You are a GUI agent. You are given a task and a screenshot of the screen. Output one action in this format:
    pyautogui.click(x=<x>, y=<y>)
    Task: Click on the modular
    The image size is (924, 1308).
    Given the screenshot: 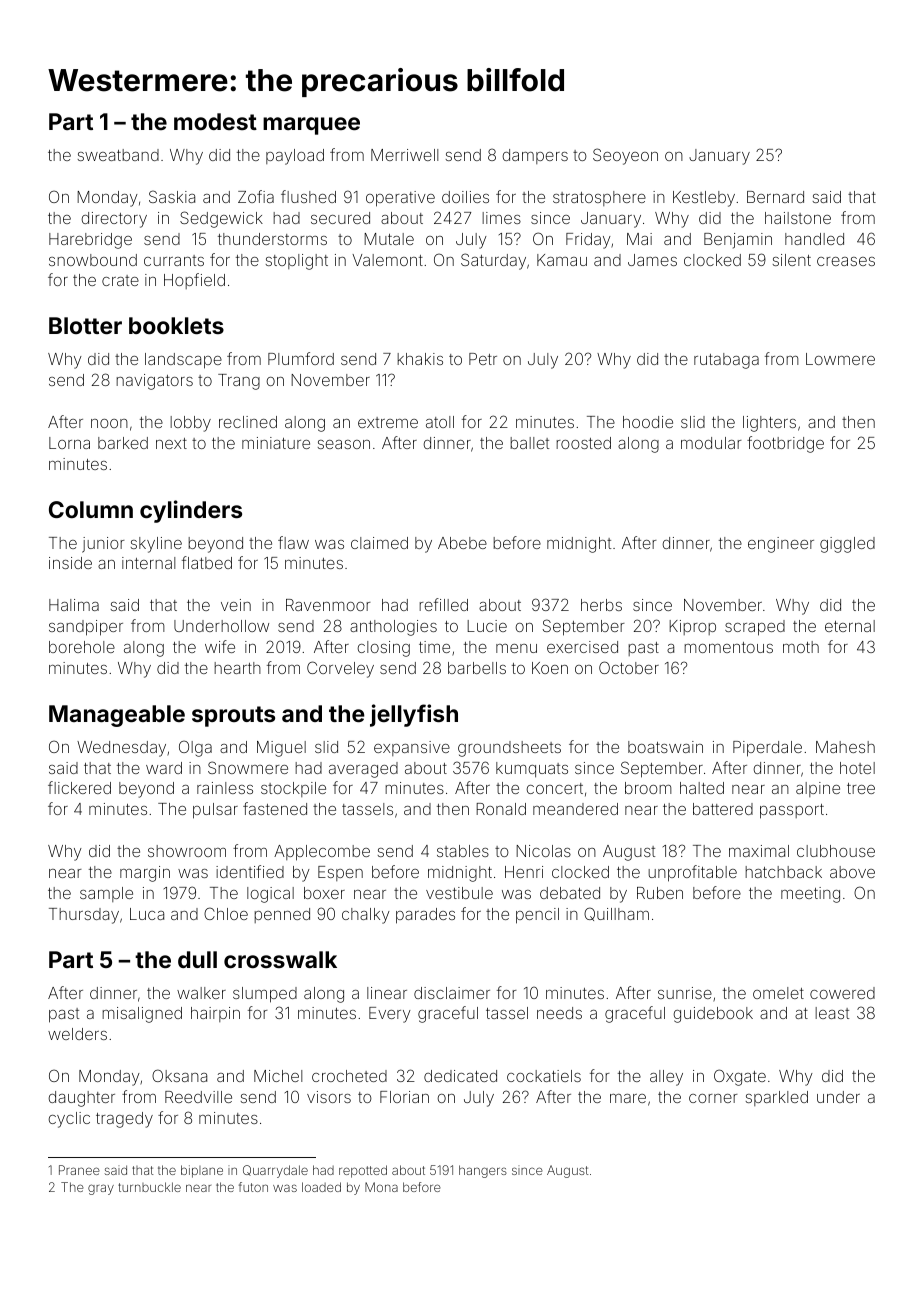 What is the action you would take?
    pyautogui.click(x=711, y=443)
